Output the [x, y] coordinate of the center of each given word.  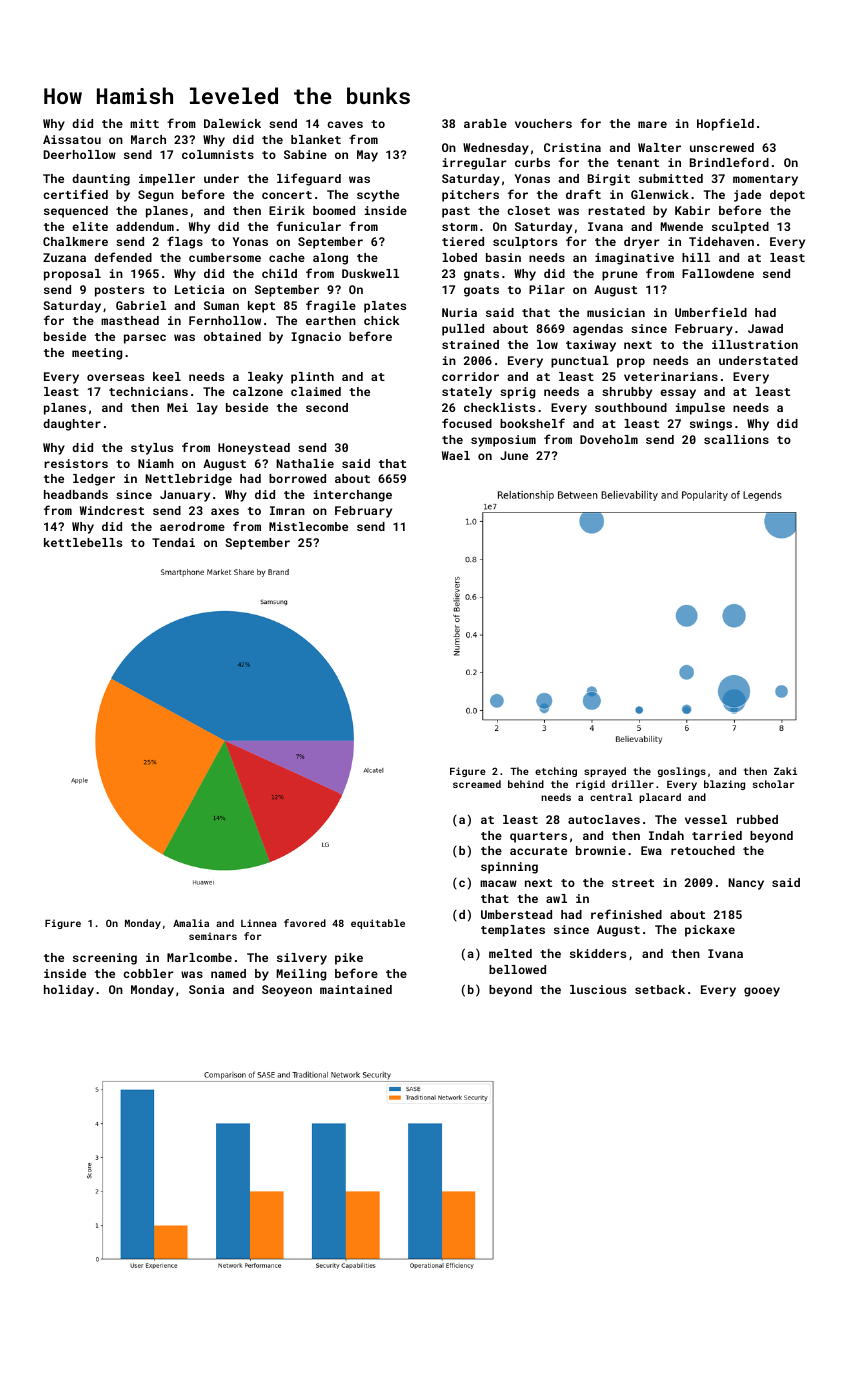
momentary [765, 180]
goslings [682, 772]
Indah [666, 835]
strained [470, 344]
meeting [97, 354]
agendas [598, 330]
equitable [378, 924]
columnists [218, 154]
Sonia [206, 989]
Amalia [191, 923]
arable [485, 123]
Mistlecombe [308, 526]
